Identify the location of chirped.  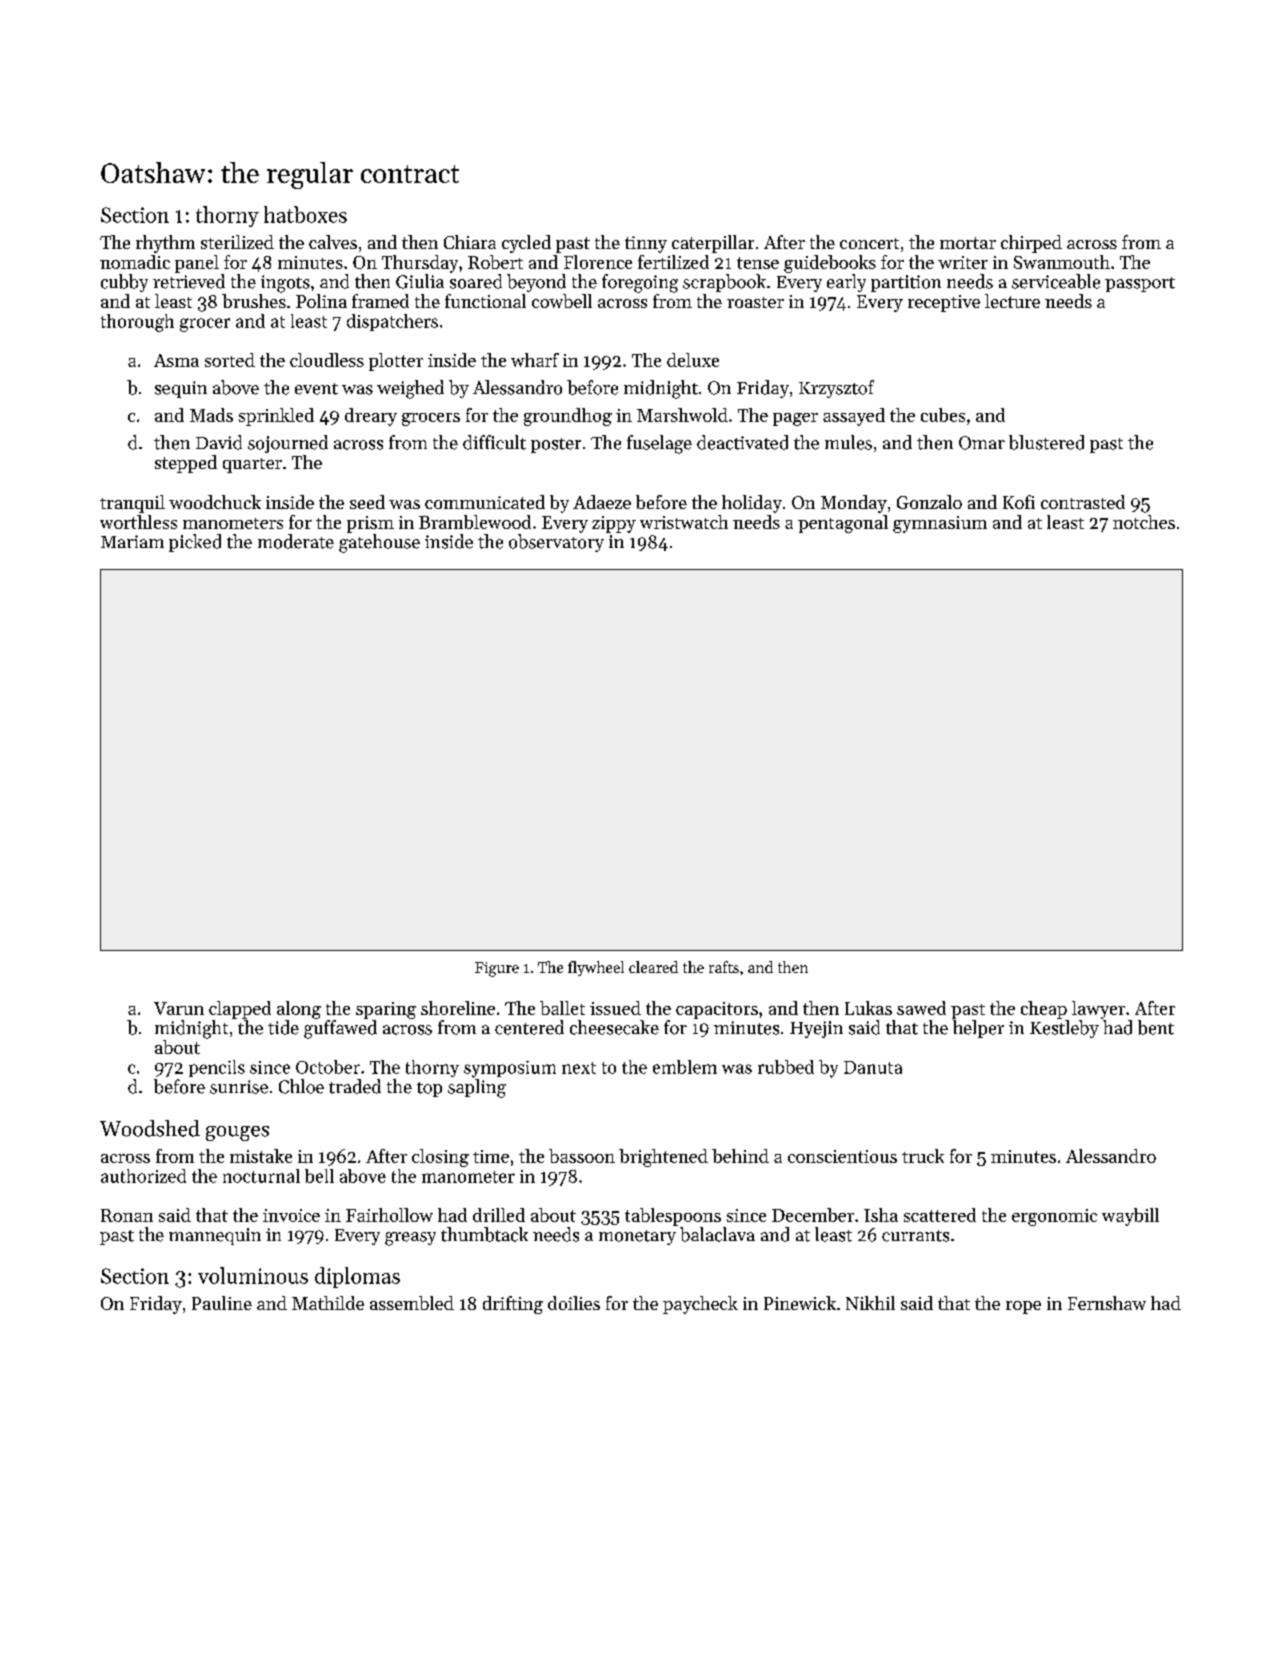
(1031, 244).
